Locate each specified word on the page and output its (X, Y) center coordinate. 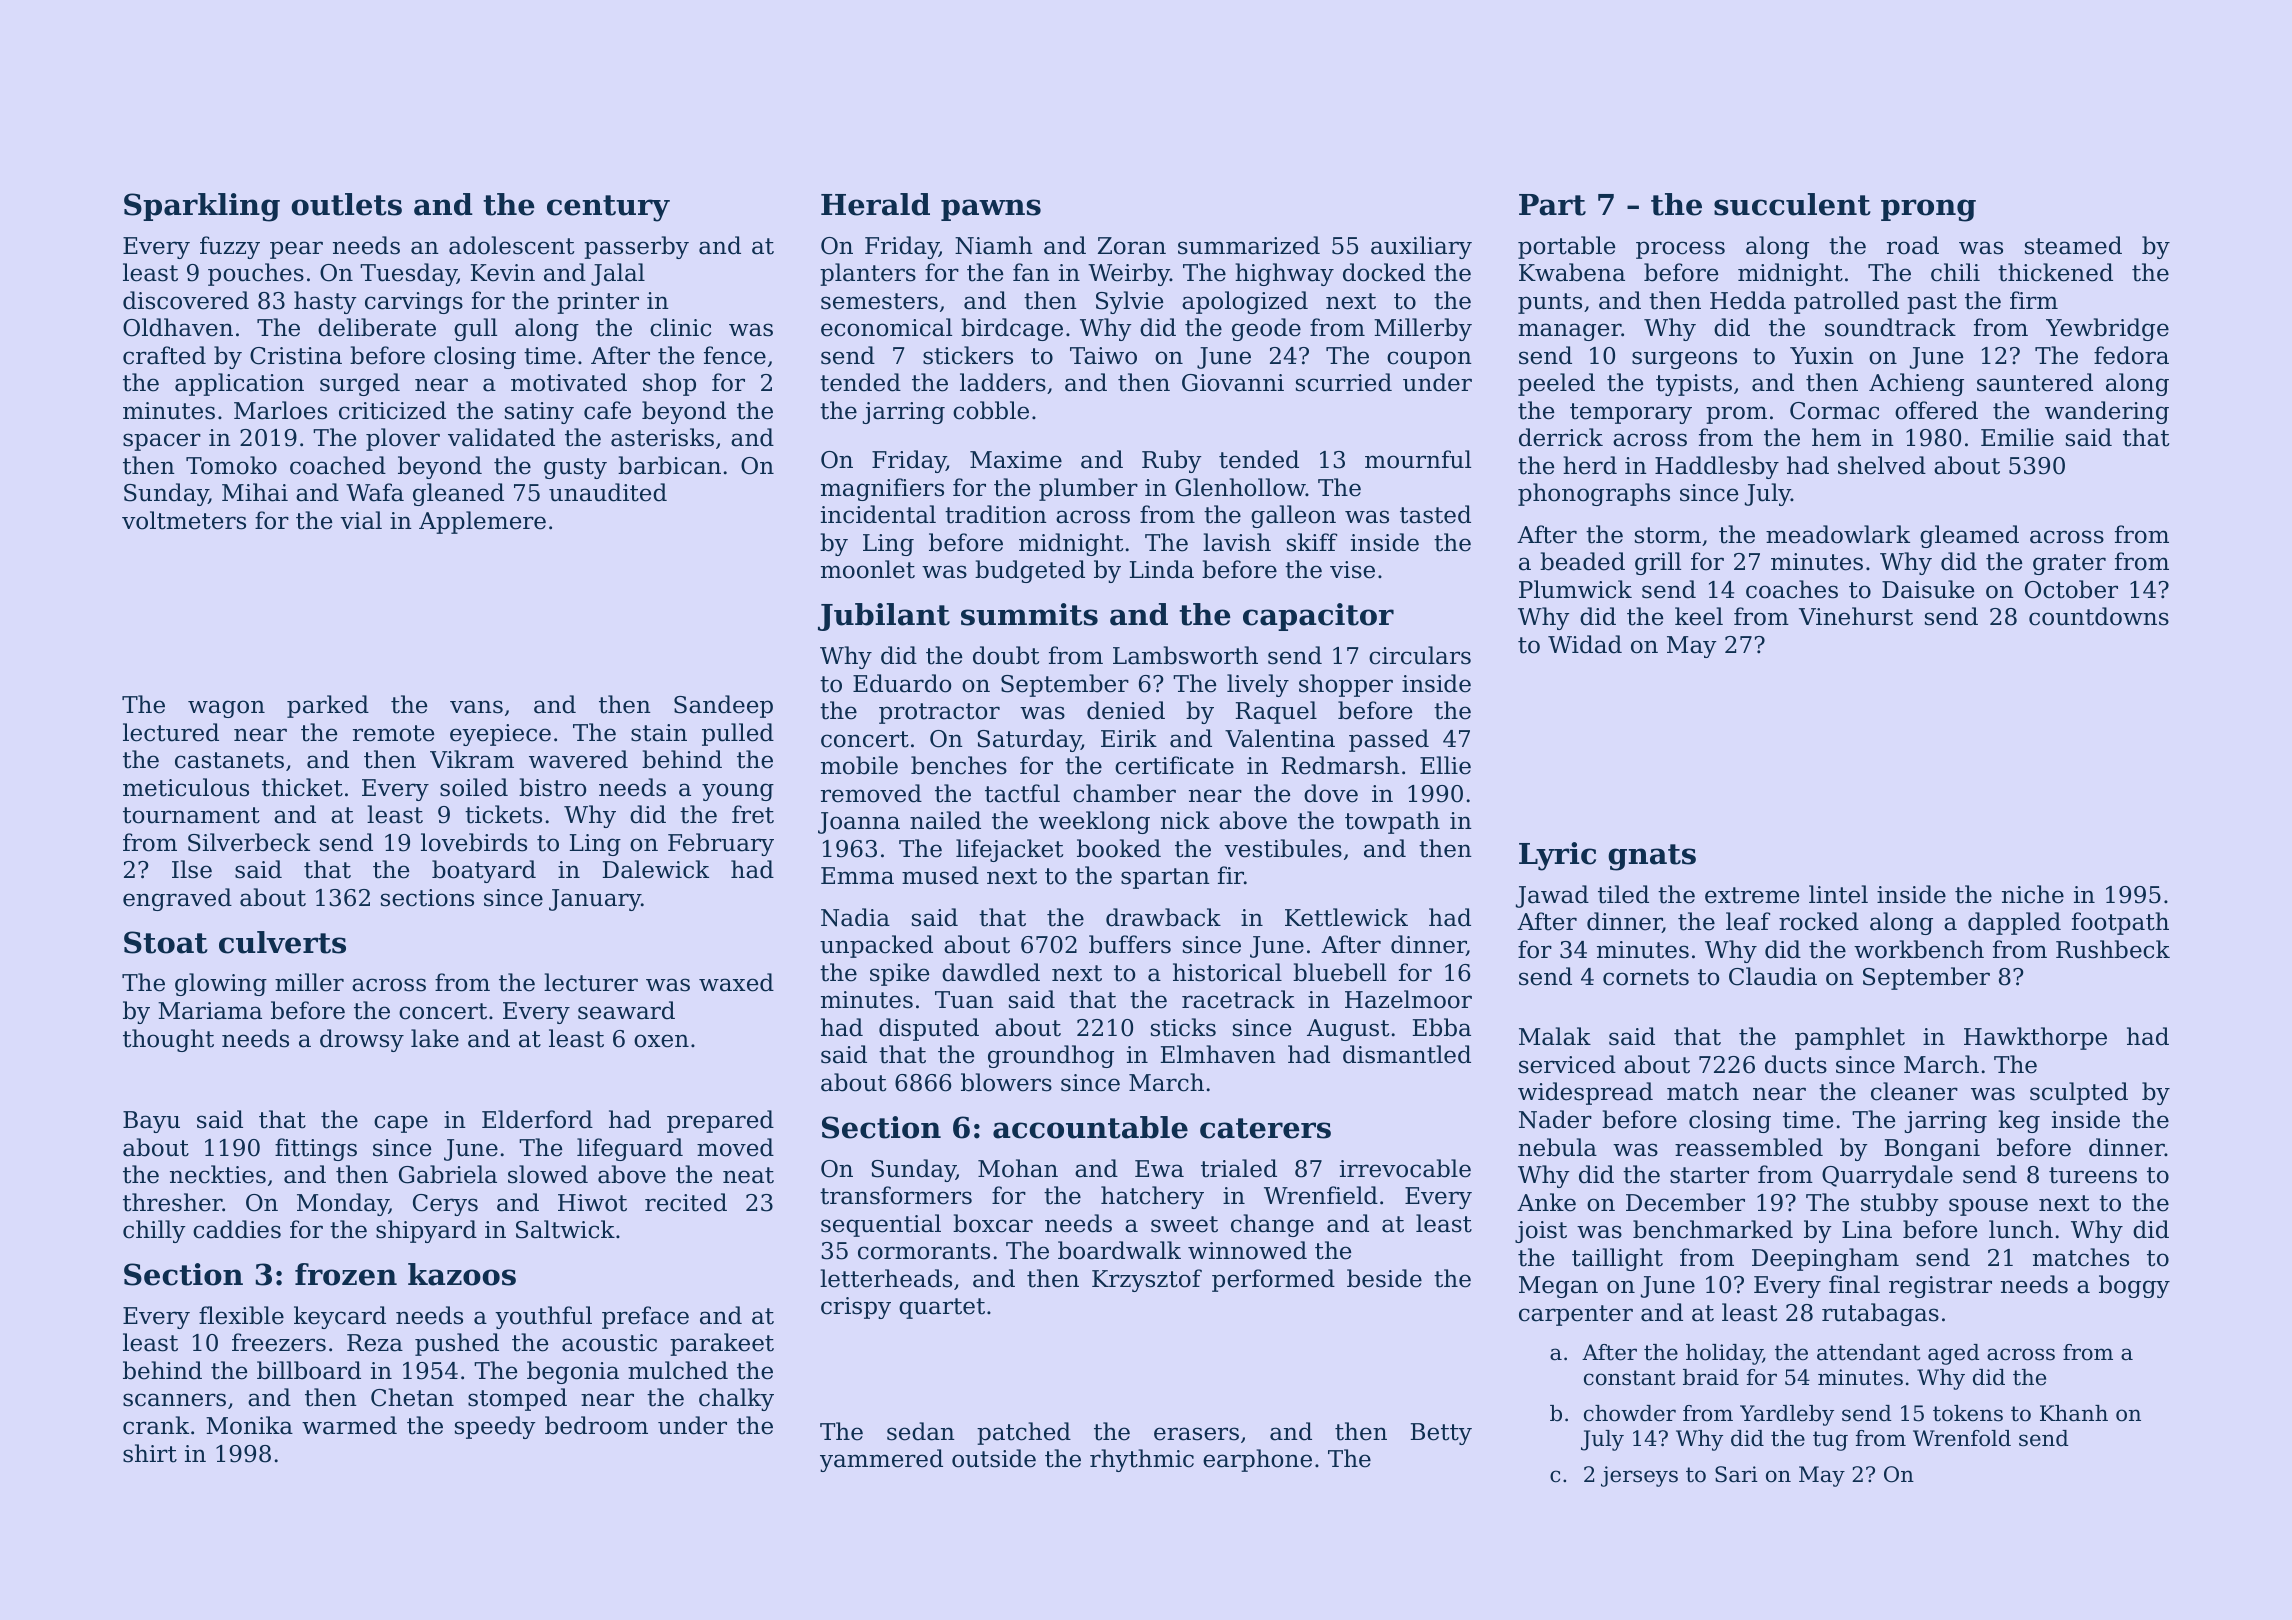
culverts (282, 942)
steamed (2073, 245)
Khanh (2074, 1413)
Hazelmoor (1408, 999)
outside (994, 1458)
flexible (241, 1315)
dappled (2014, 923)
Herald (875, 204)
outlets (346, 204)
